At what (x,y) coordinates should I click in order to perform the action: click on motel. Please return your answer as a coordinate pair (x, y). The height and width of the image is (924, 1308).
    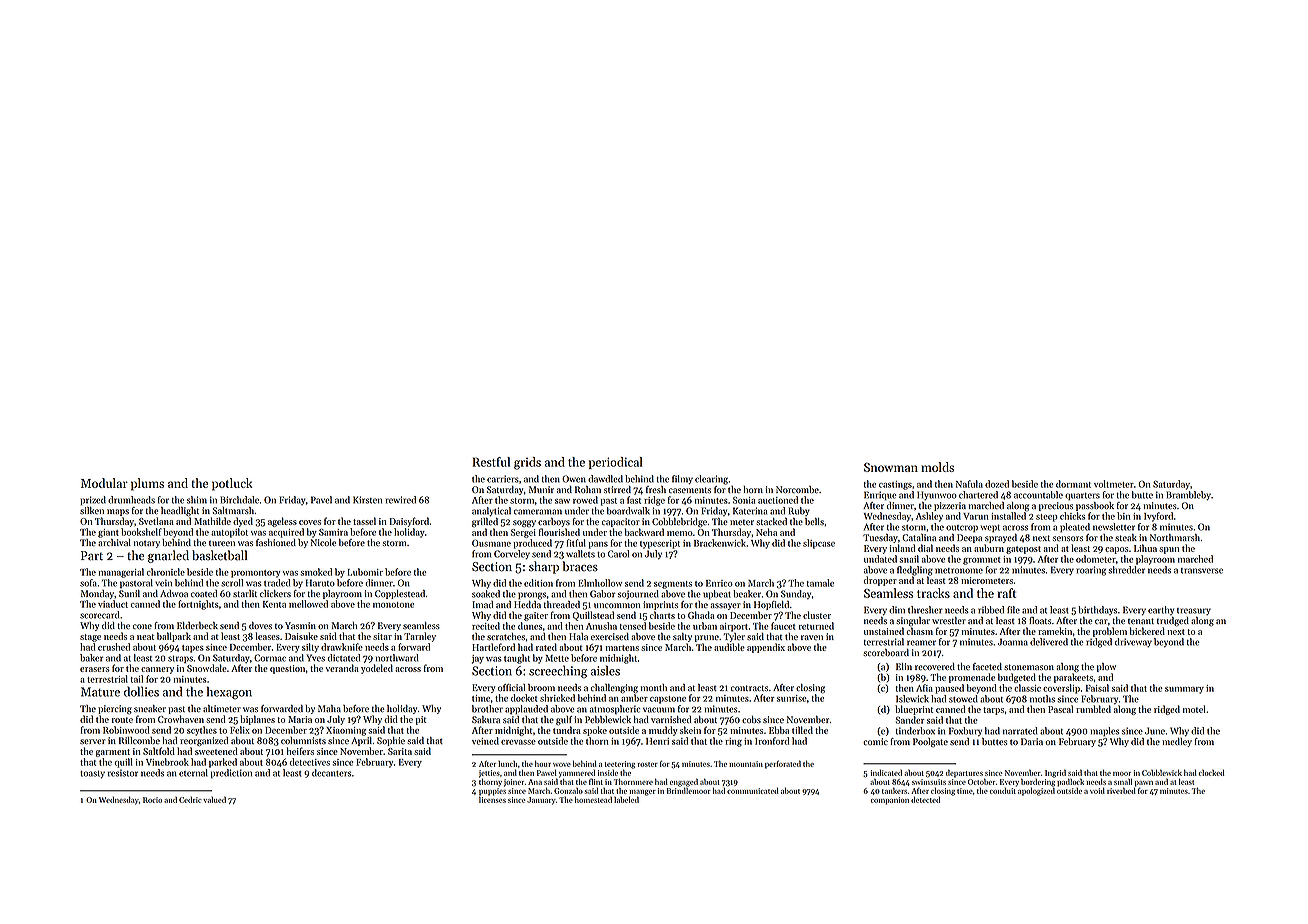
    Looking at the image, I should click on (1194, 709).
